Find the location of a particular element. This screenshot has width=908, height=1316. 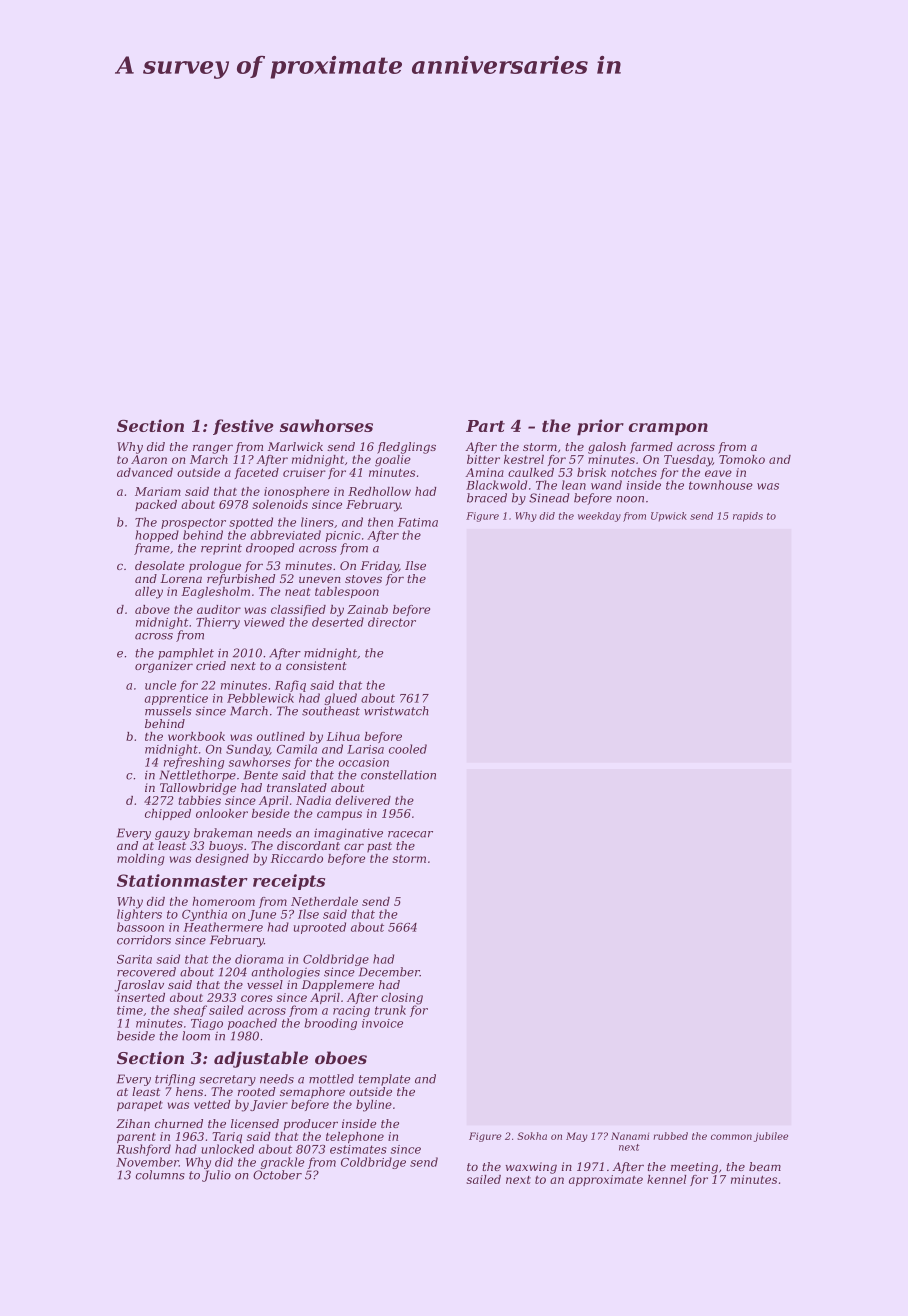

Tuesday is located at coordinates (688, 461).
